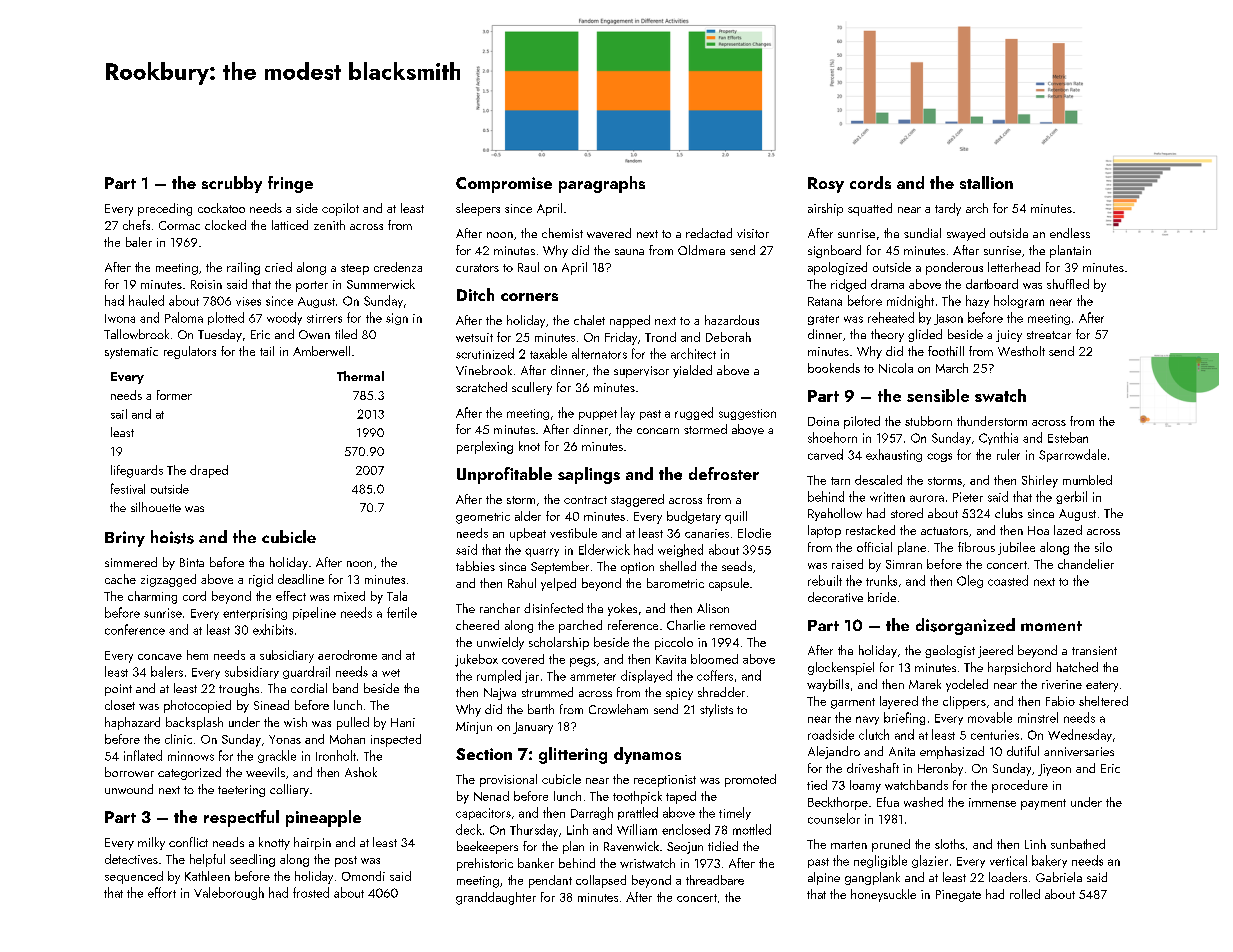 This screenshot has width=1233, height=952. I want to click on ruler, so click(1008, 454).
